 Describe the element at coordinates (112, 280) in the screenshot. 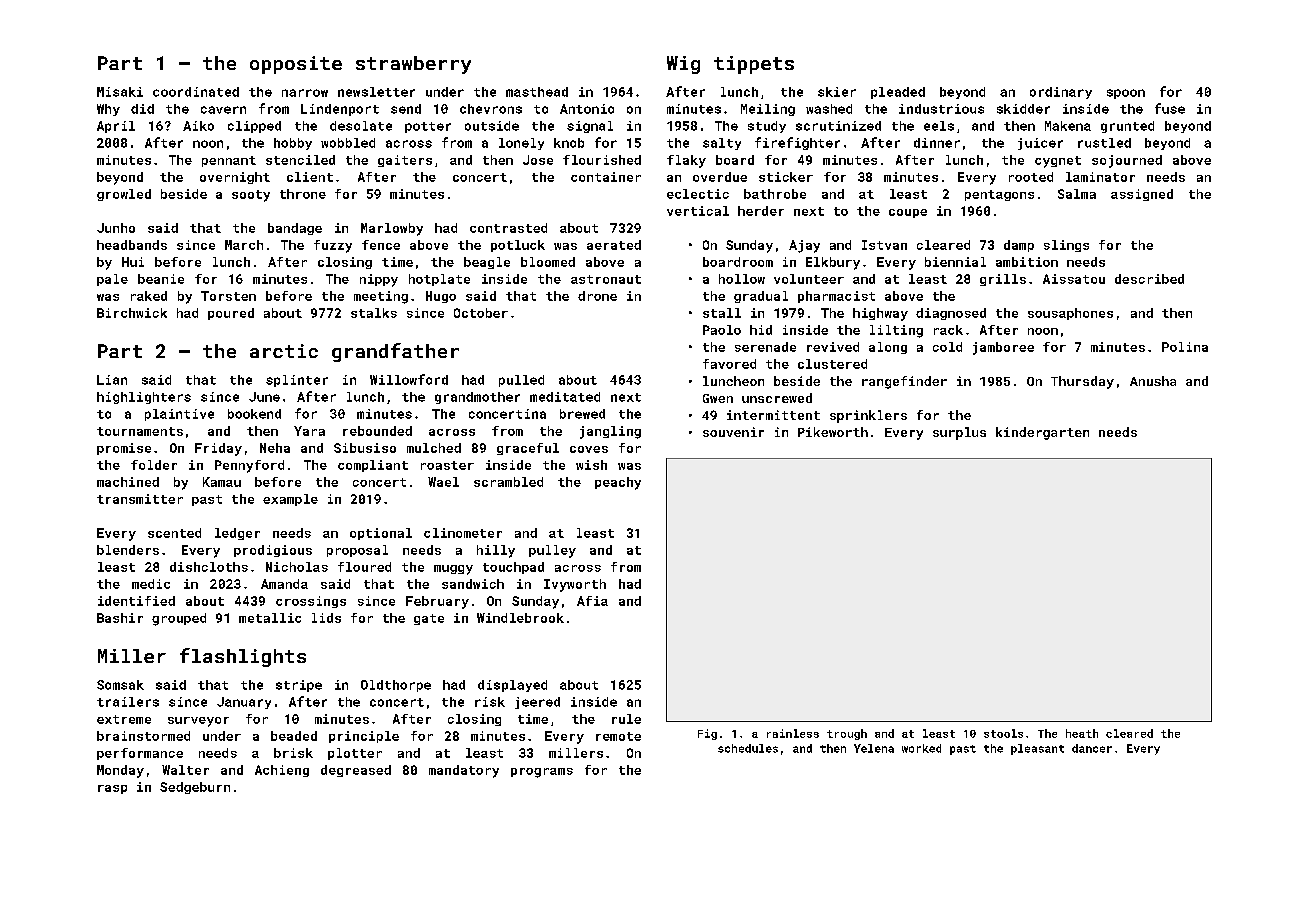

I see `pale` at that location.
